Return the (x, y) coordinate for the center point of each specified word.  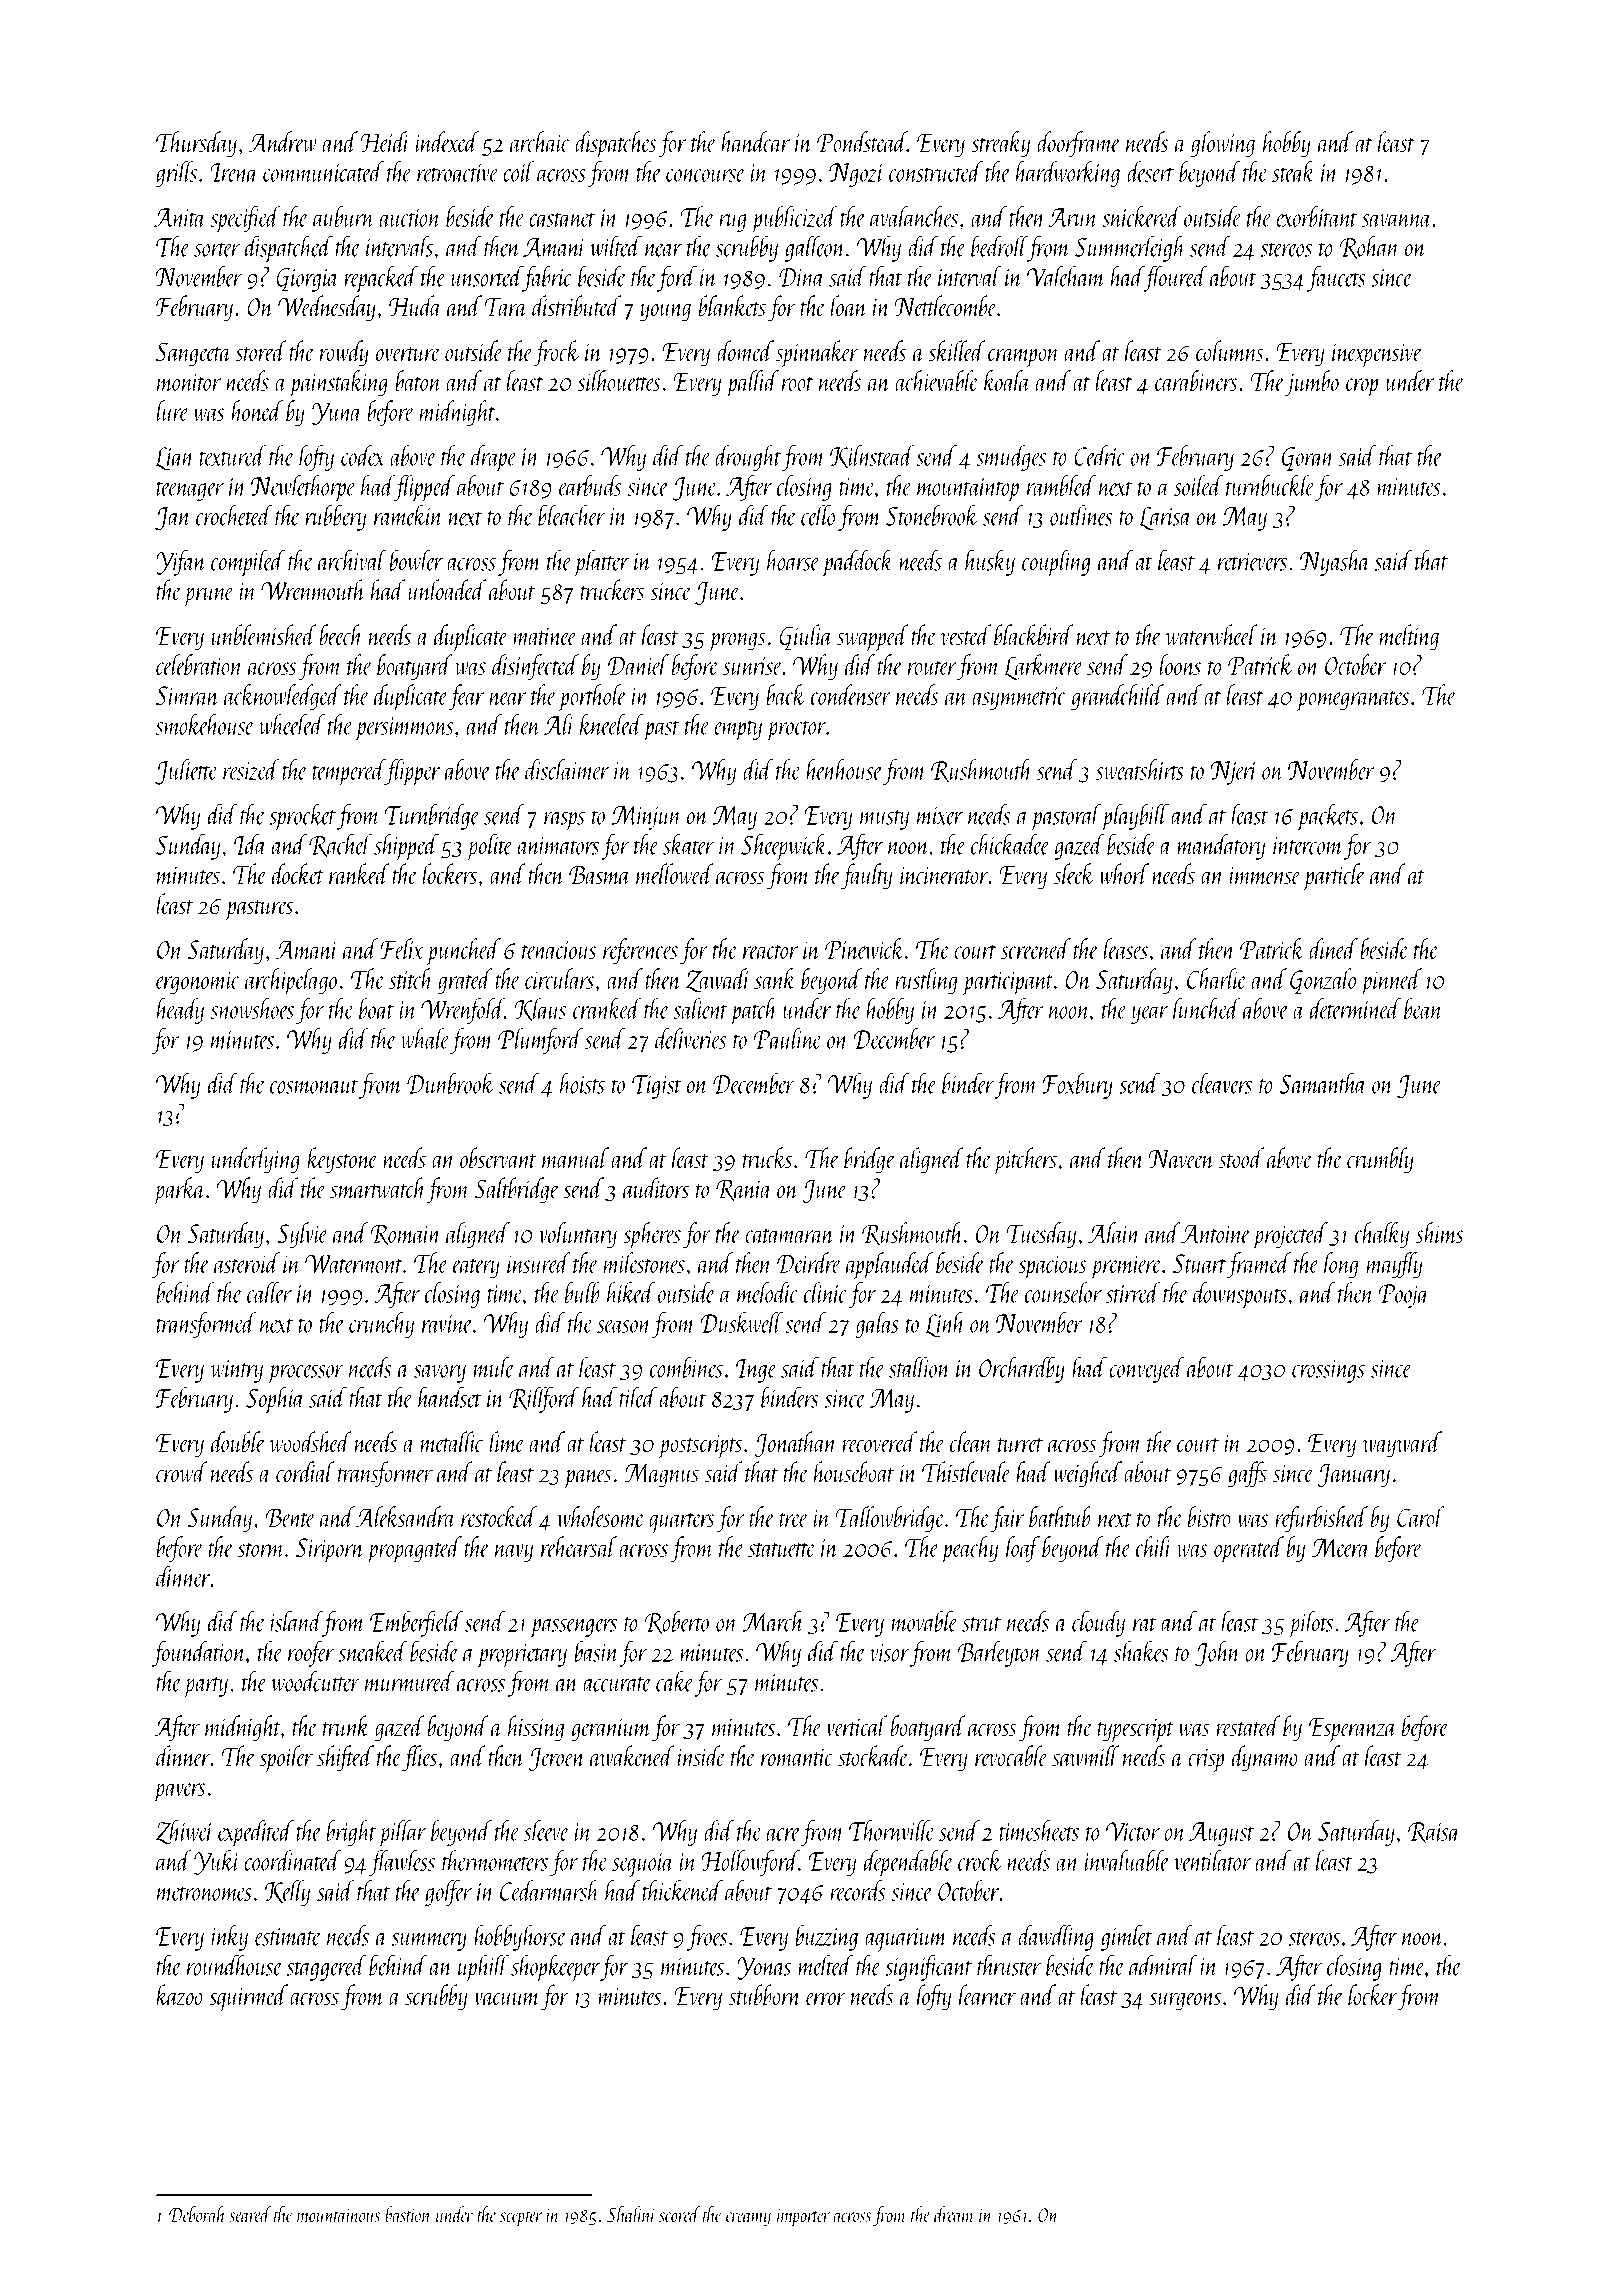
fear (466, 697)
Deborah (197, 2214)
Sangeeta (193, 354)
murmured (410, 1681)
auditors (656, 1188)
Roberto (676, 1622)
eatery (476, 1268)
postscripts (700, 1446)
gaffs (1247, 1474)
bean (1423, 1008)
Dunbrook (451, 1083)
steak (1294, 171)
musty (884, 820)
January (1353, 1476)
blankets (732, 306)
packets (1327, 817)
